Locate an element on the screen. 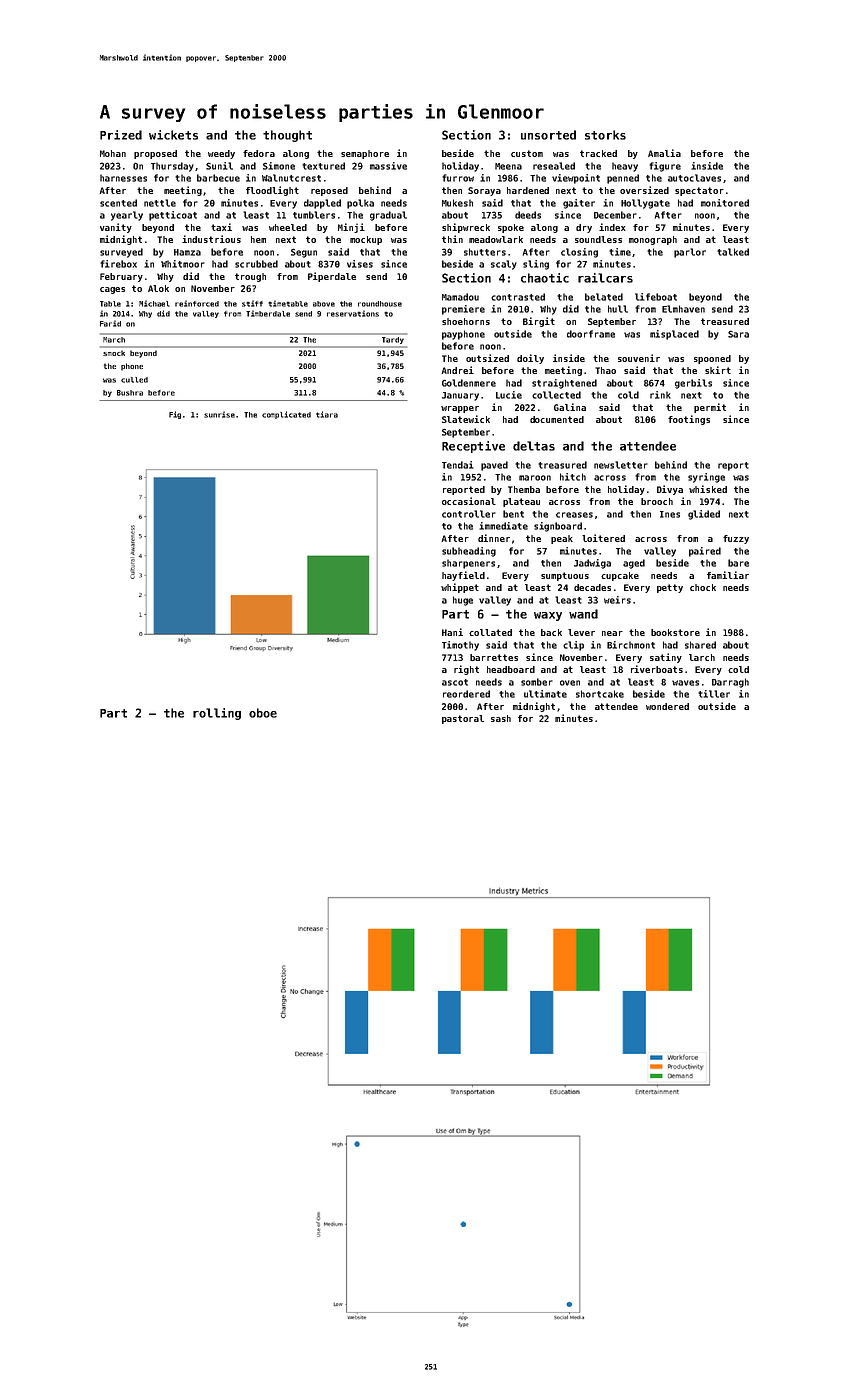  lifeboat is located at coordinates (656, 297).
